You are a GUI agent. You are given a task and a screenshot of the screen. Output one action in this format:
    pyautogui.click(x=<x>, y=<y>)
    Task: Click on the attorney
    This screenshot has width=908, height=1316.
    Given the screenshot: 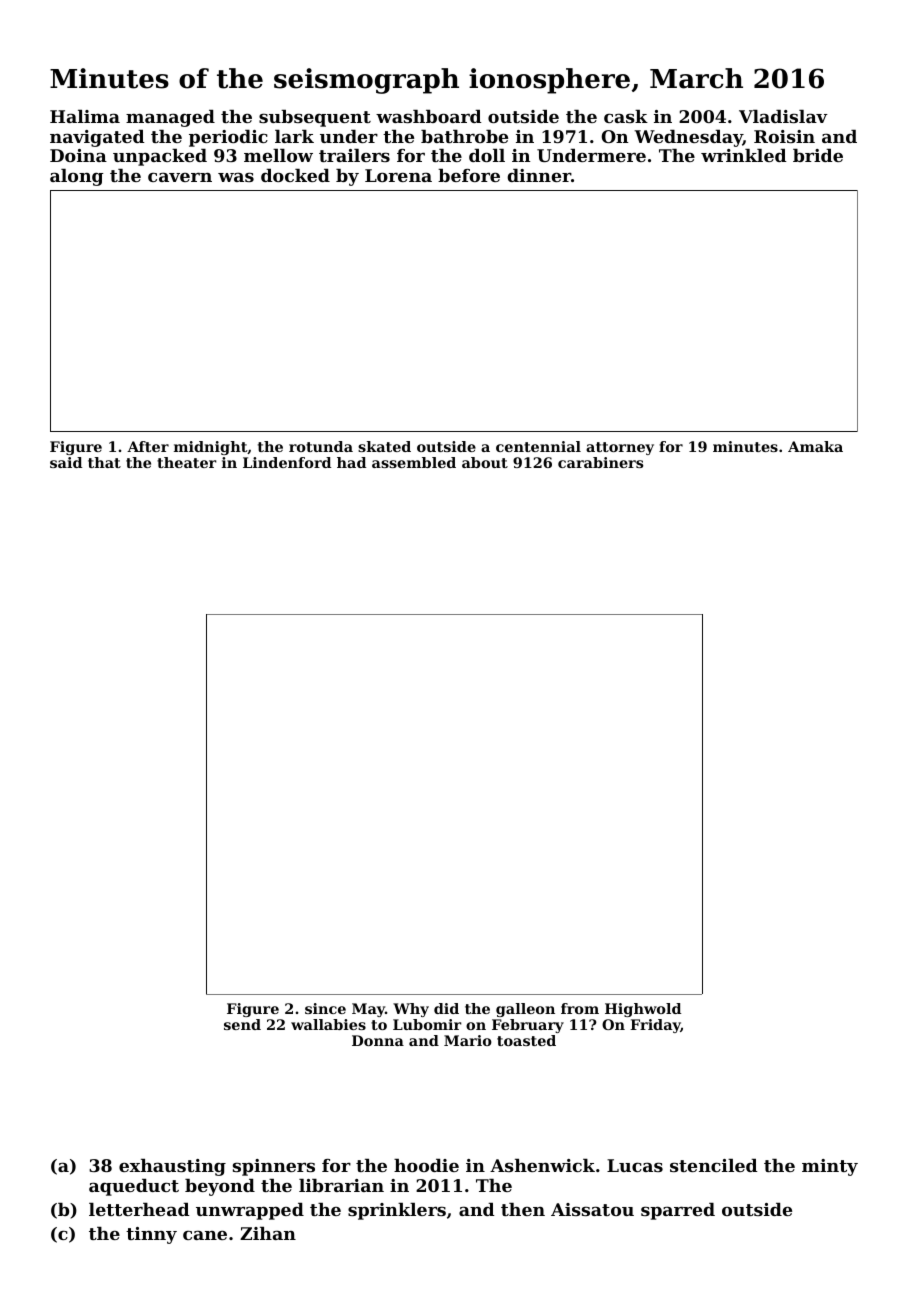 What is the action you would take?
    pyautogui.click(x=620, y=448)
